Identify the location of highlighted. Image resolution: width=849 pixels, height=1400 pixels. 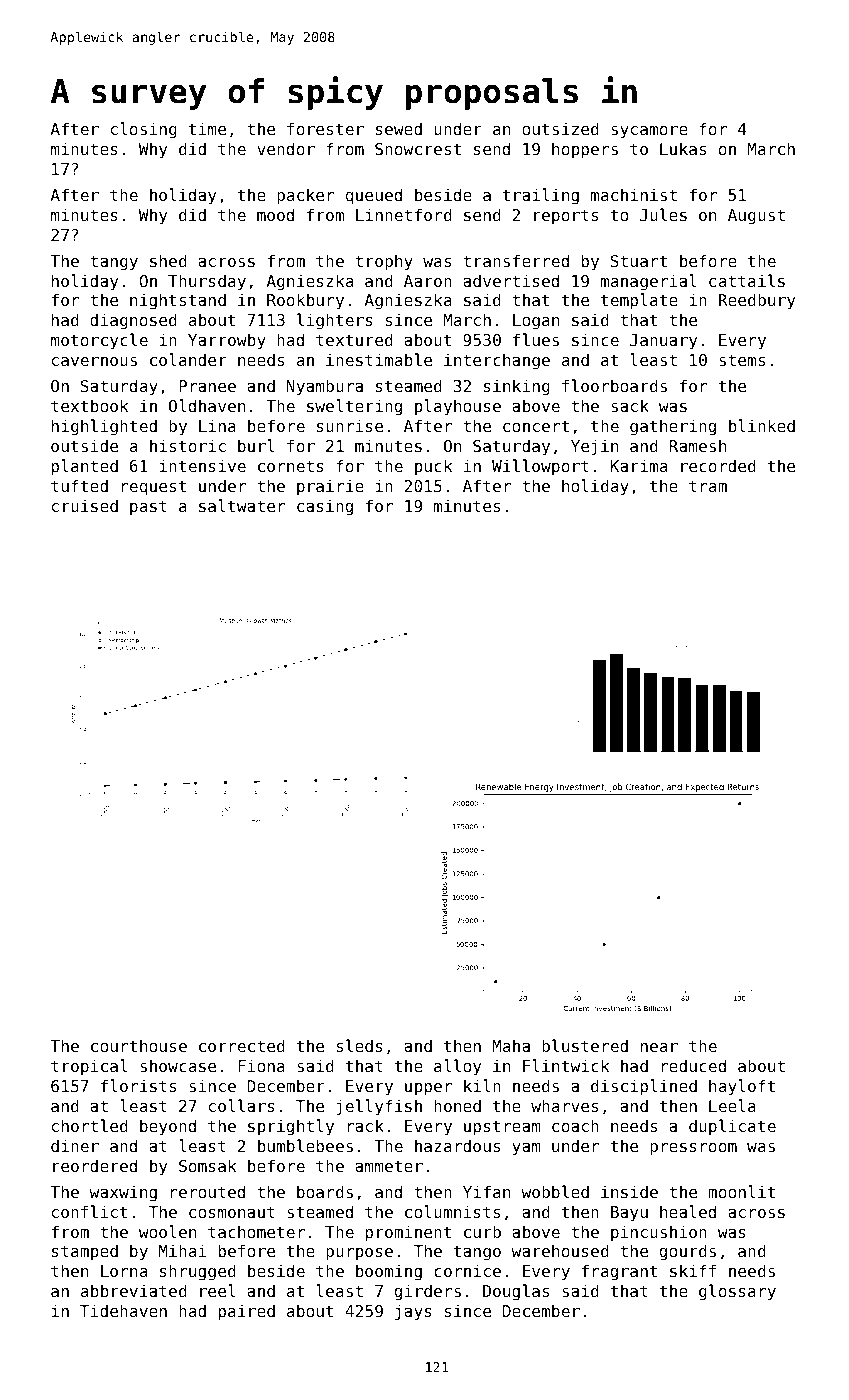
(104, 427).
